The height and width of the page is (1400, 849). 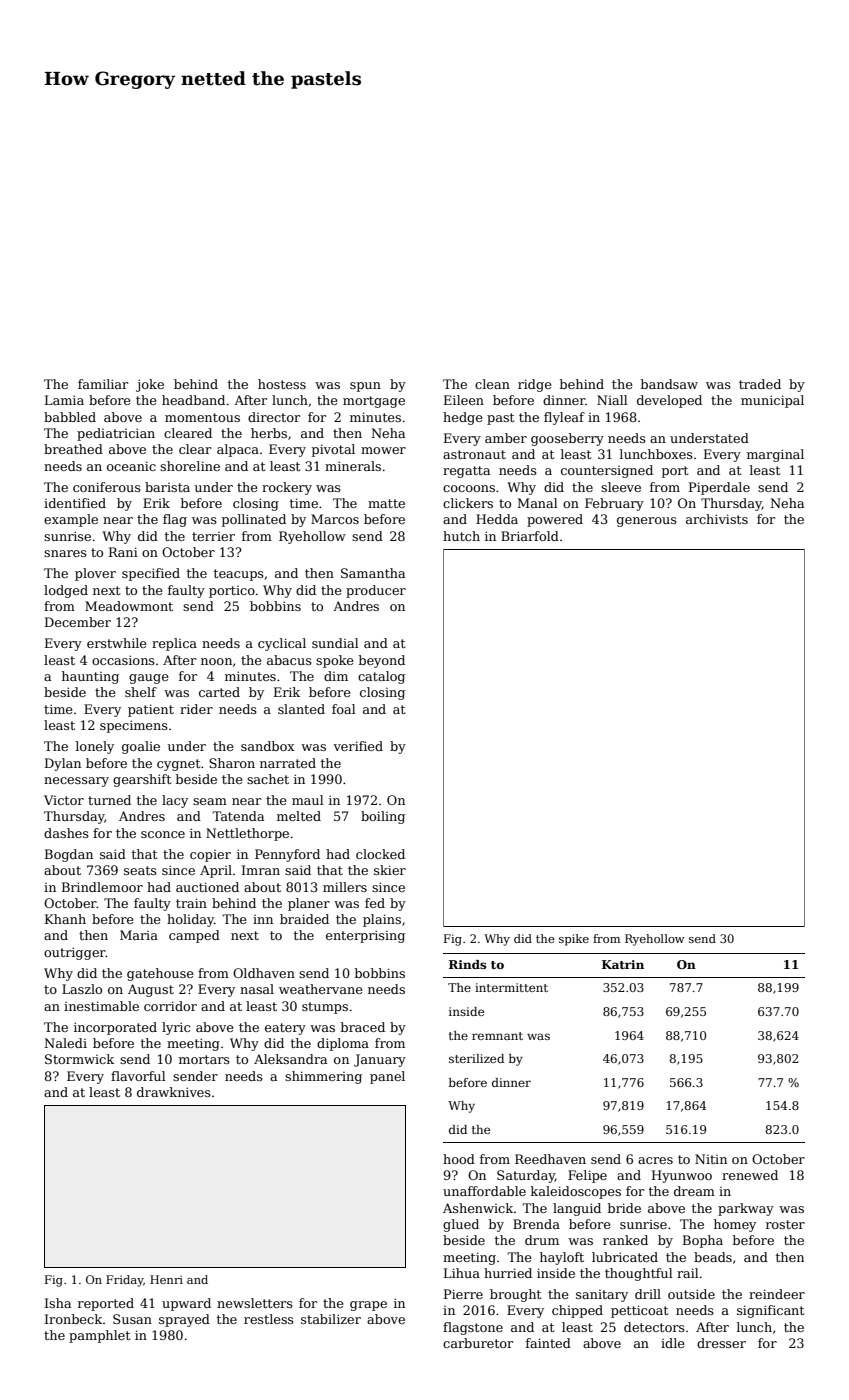 I want to click on restless, so click(x=269, y=1319).
